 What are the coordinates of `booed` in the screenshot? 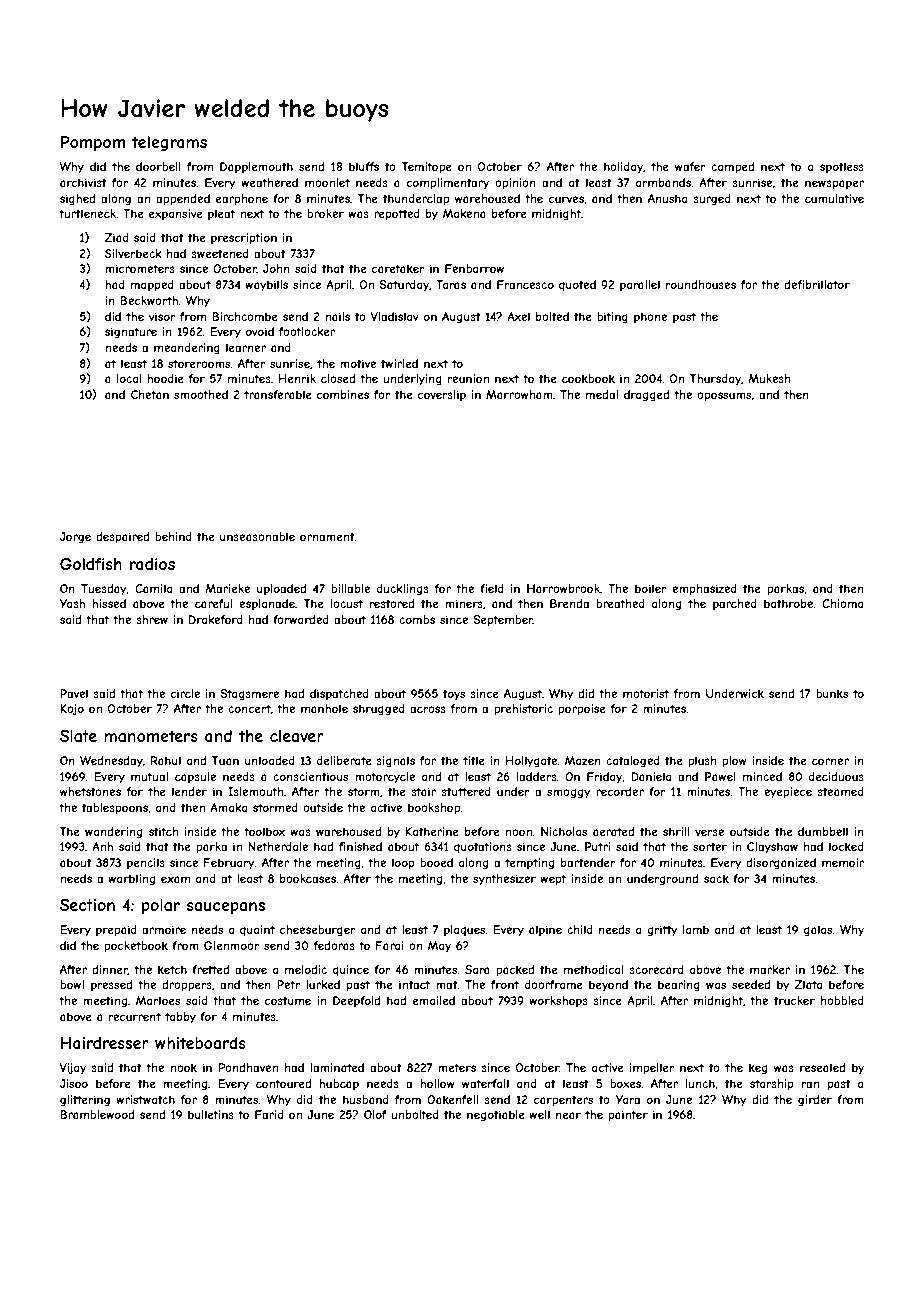 It's located at (436, 862).
